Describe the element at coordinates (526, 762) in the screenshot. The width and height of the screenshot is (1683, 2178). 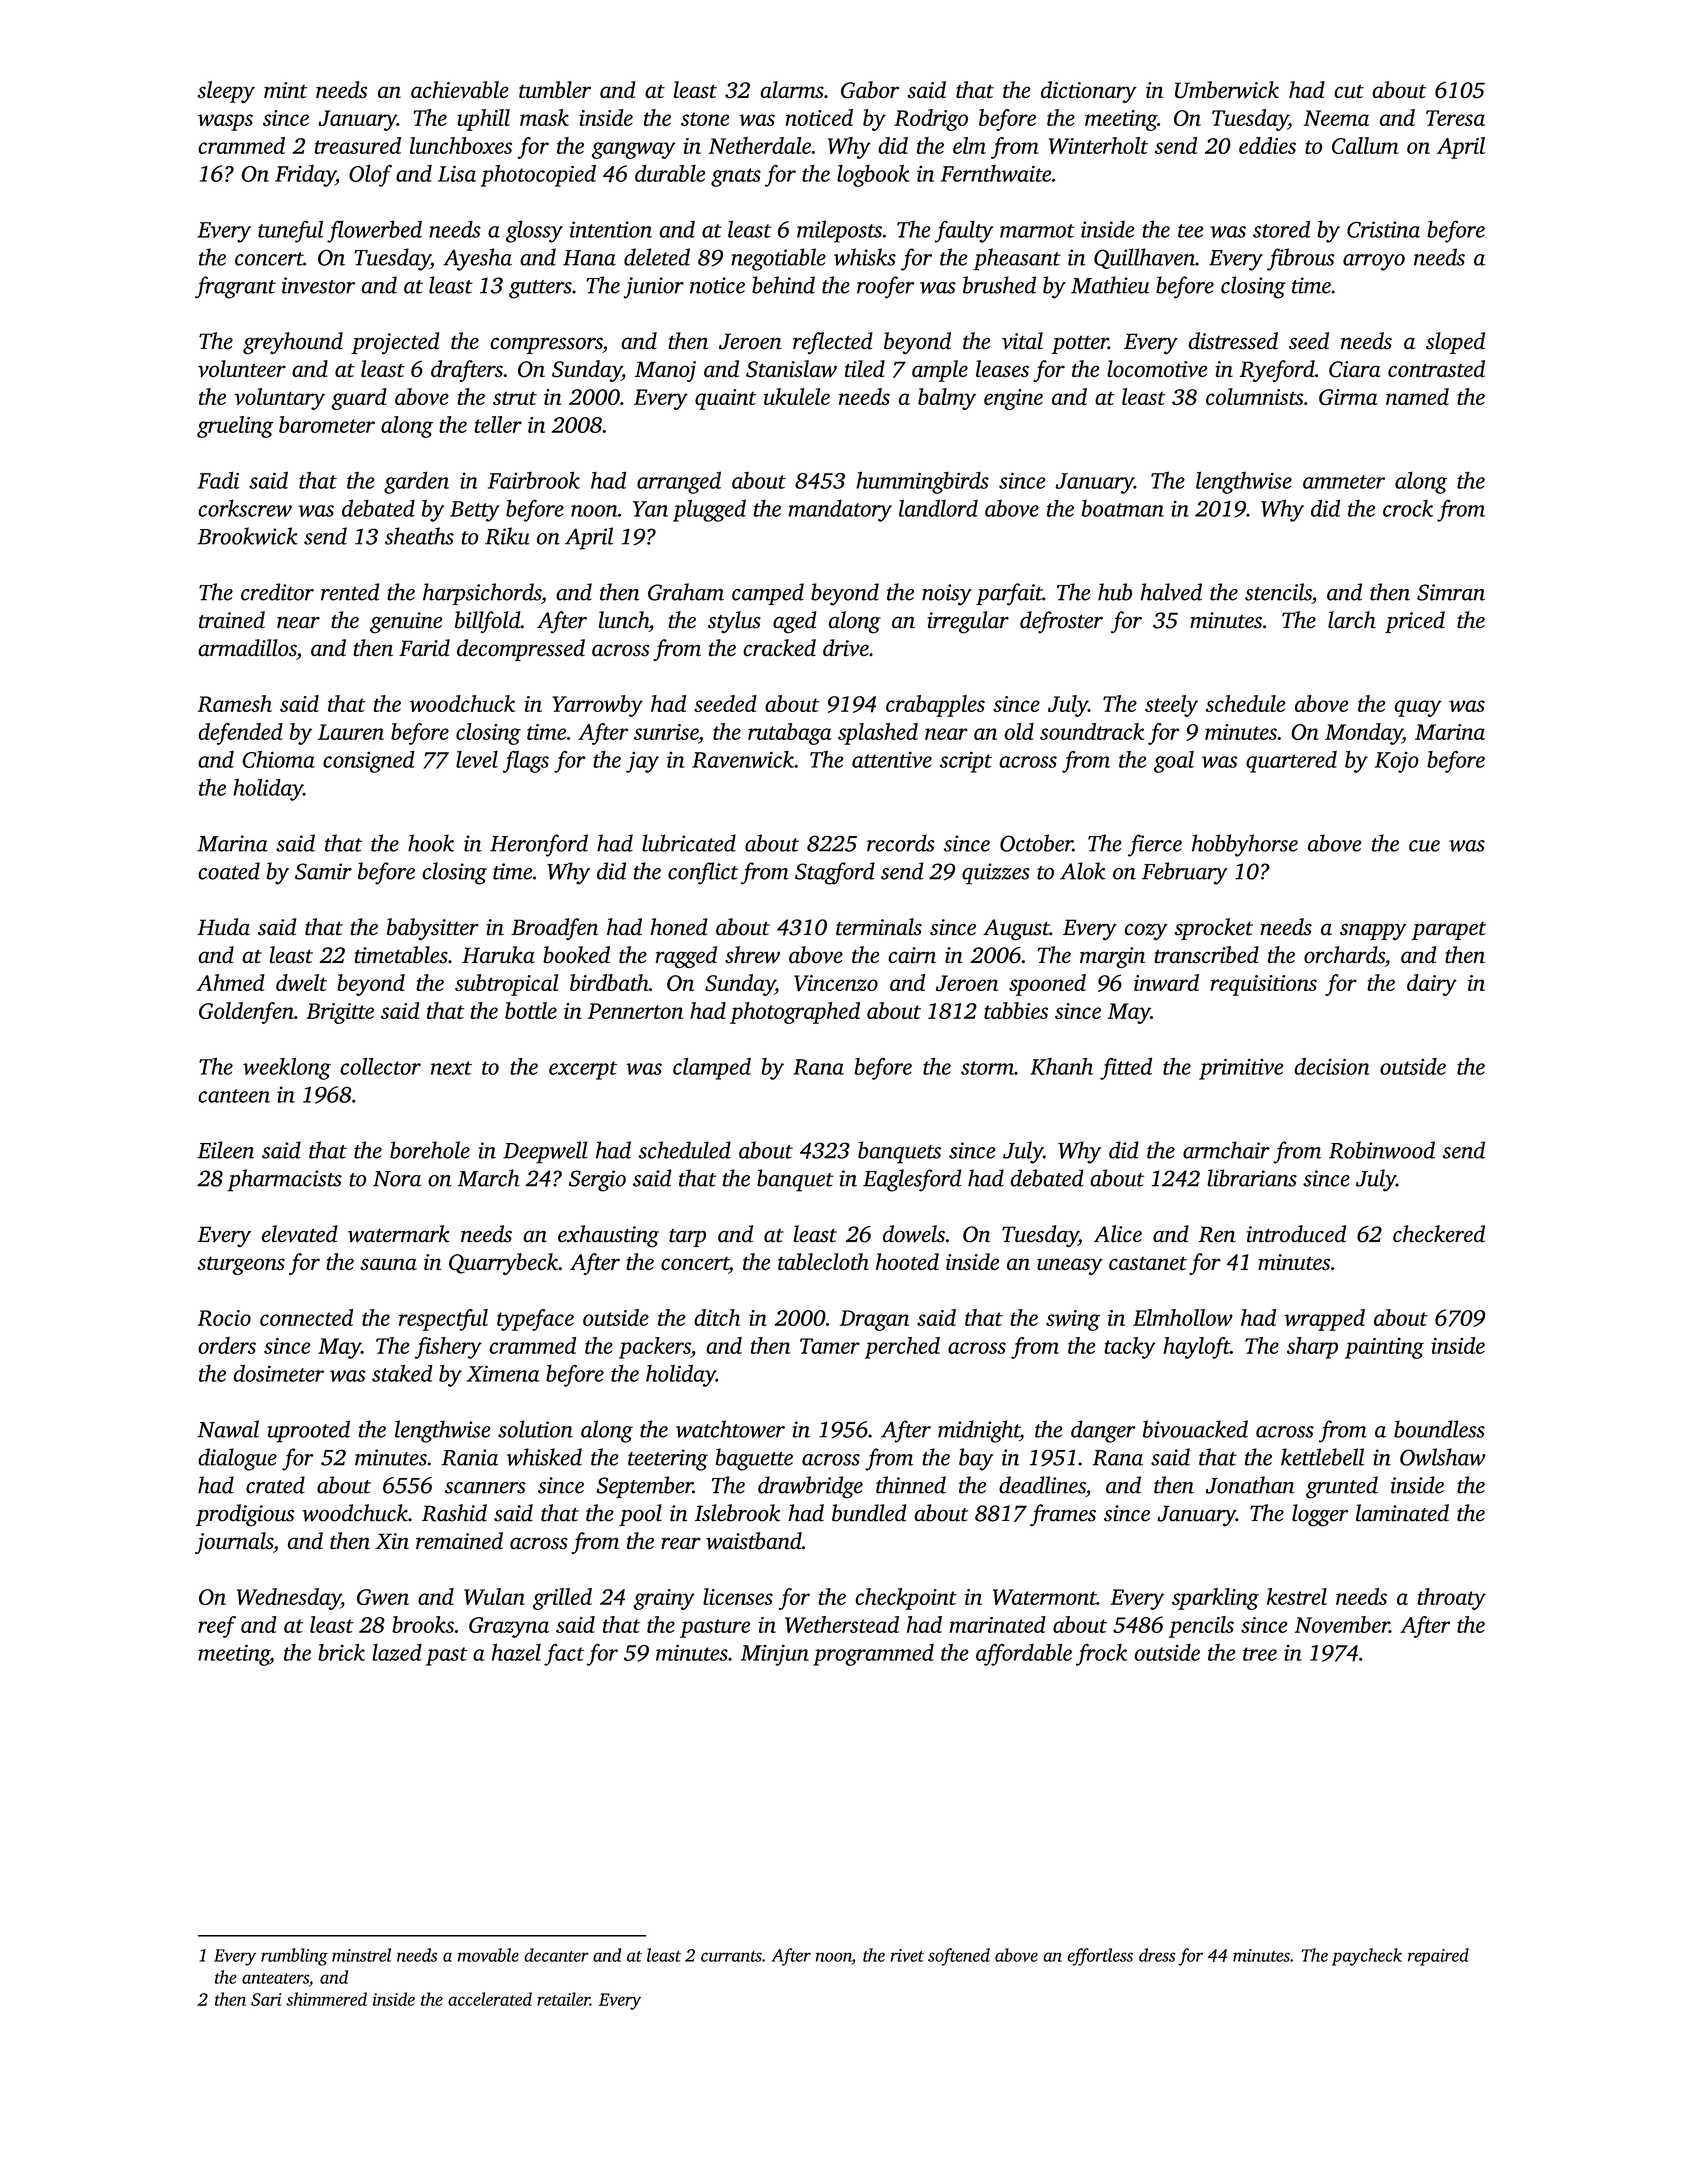
I see `flags` at that location.
